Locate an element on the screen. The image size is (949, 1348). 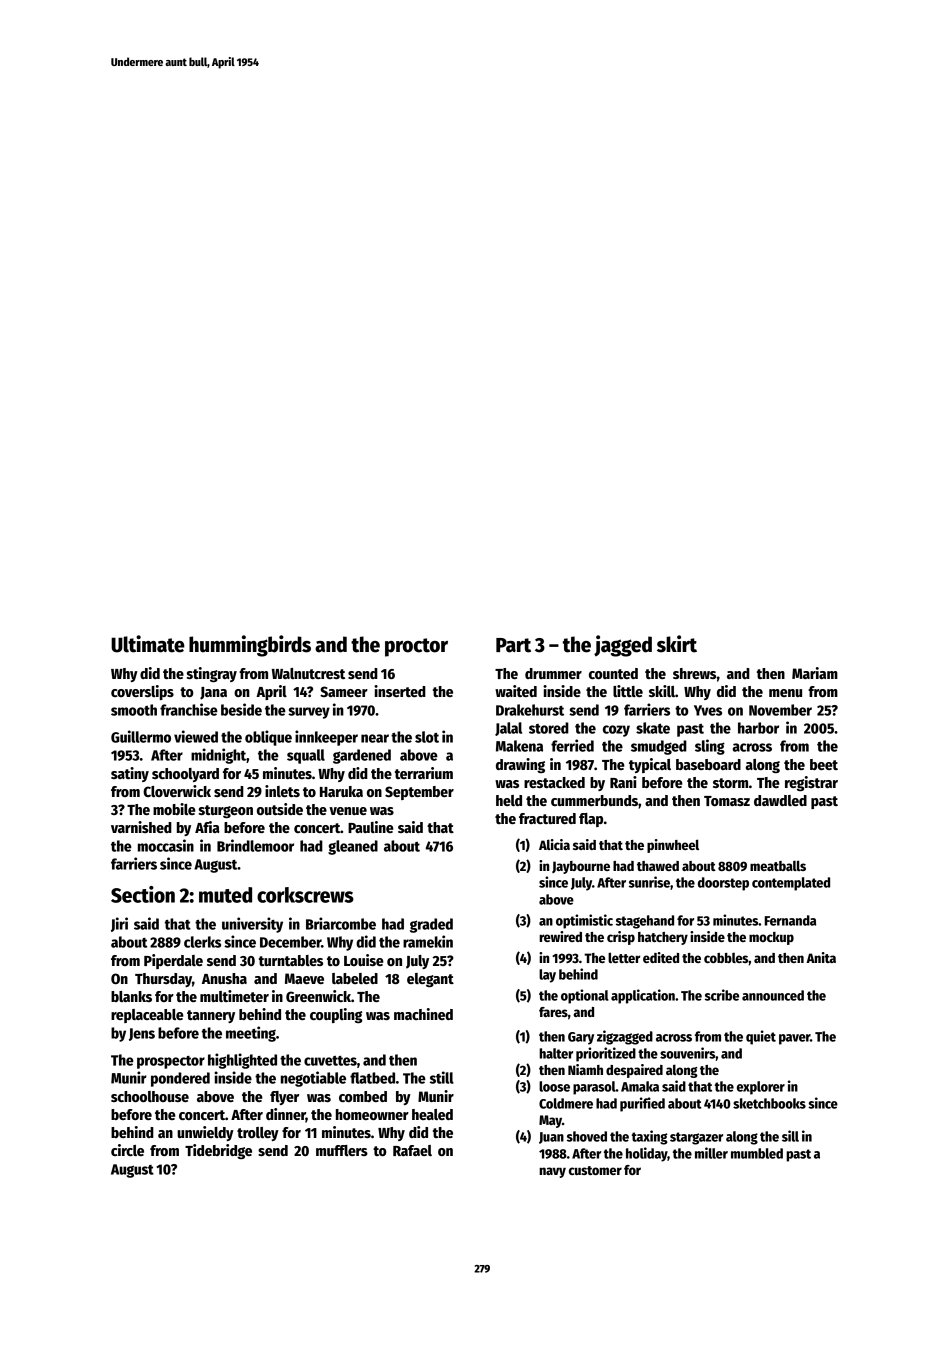
university is located at coordinates (252, 925).
